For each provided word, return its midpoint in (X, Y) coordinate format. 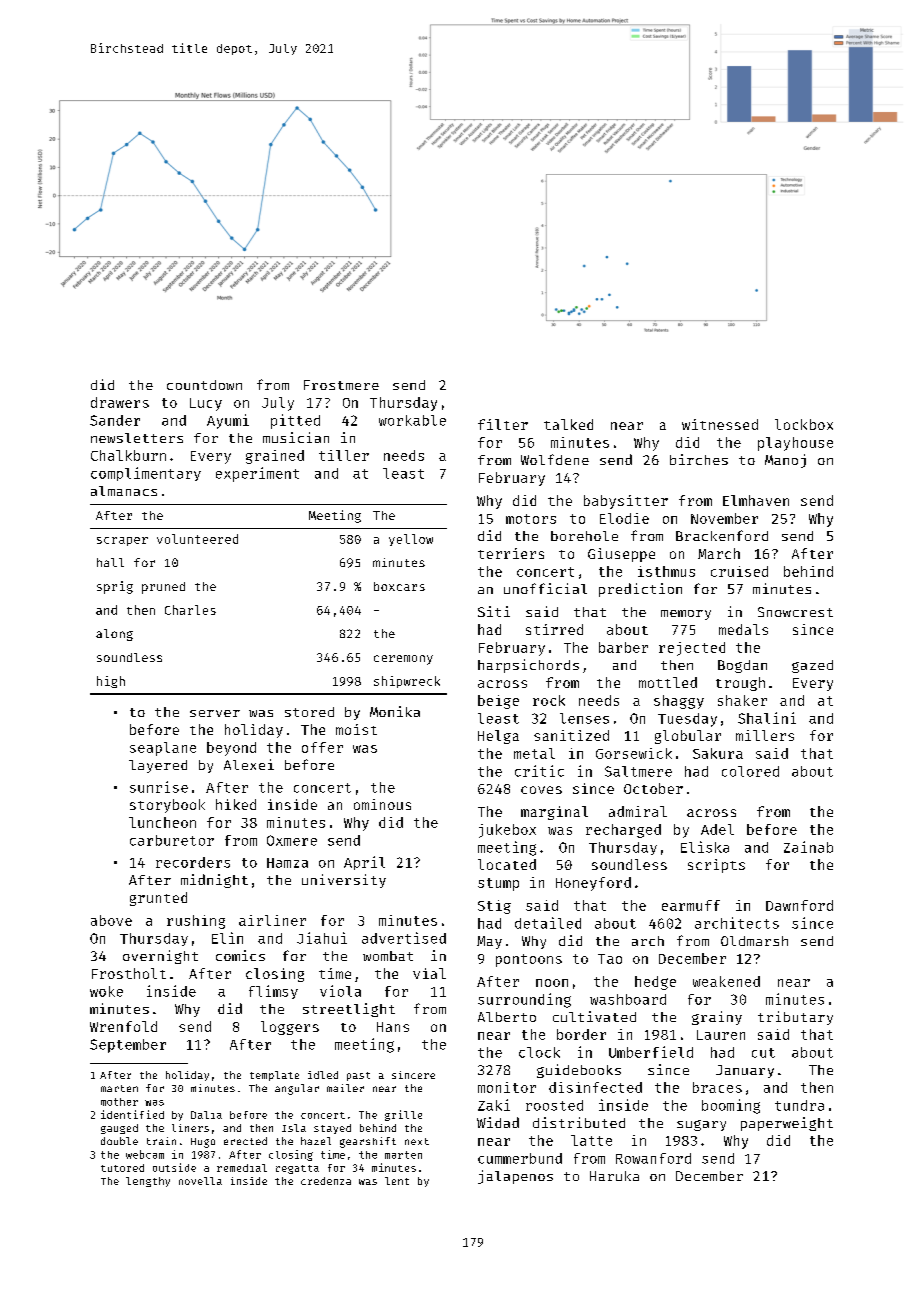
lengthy (148, 1182)
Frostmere (341, 385)
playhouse (795, 444)
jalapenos (515, 1177)
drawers (120, 402)
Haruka (614, 1176)
